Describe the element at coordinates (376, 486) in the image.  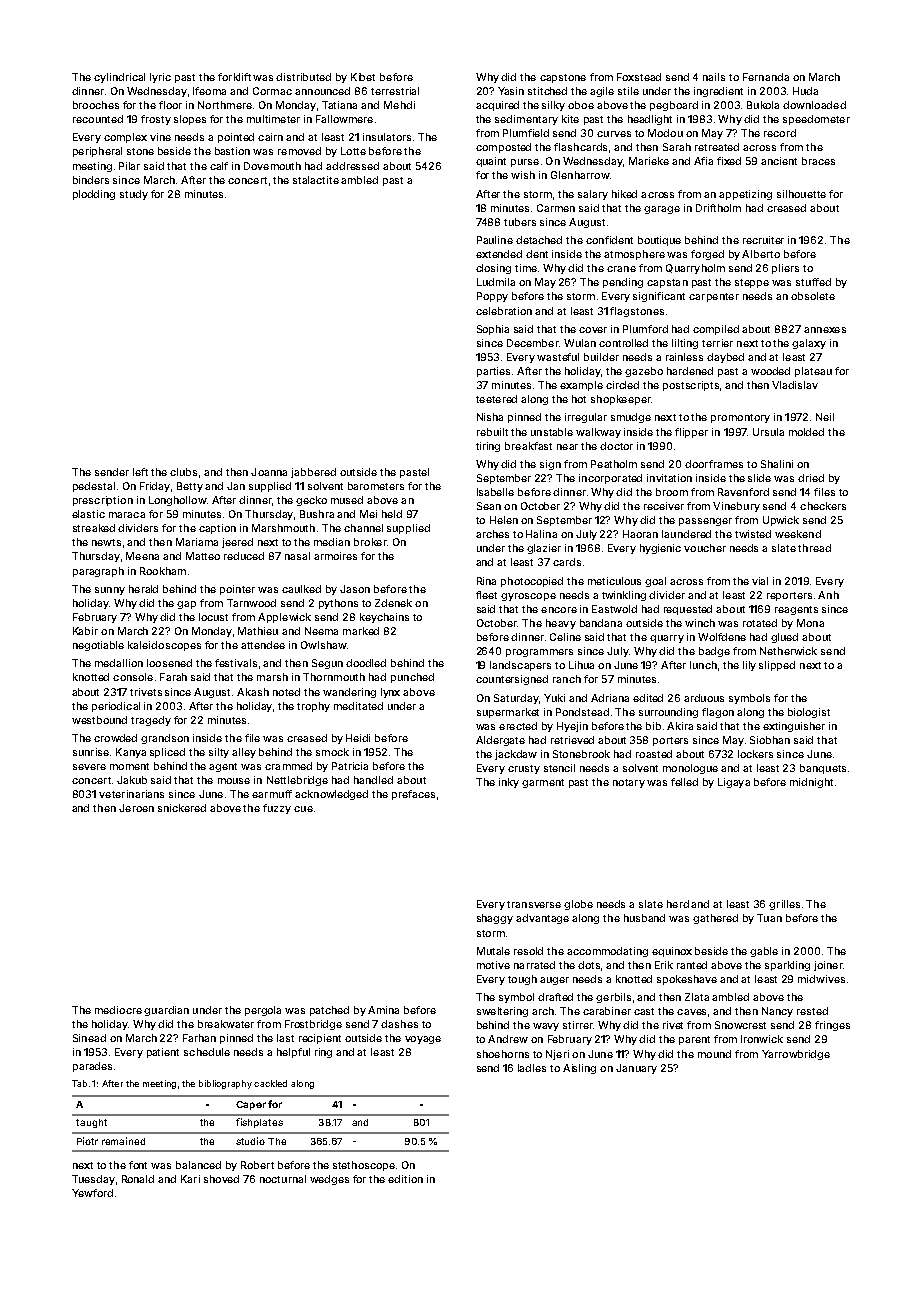
I see `barometers` at that location.
